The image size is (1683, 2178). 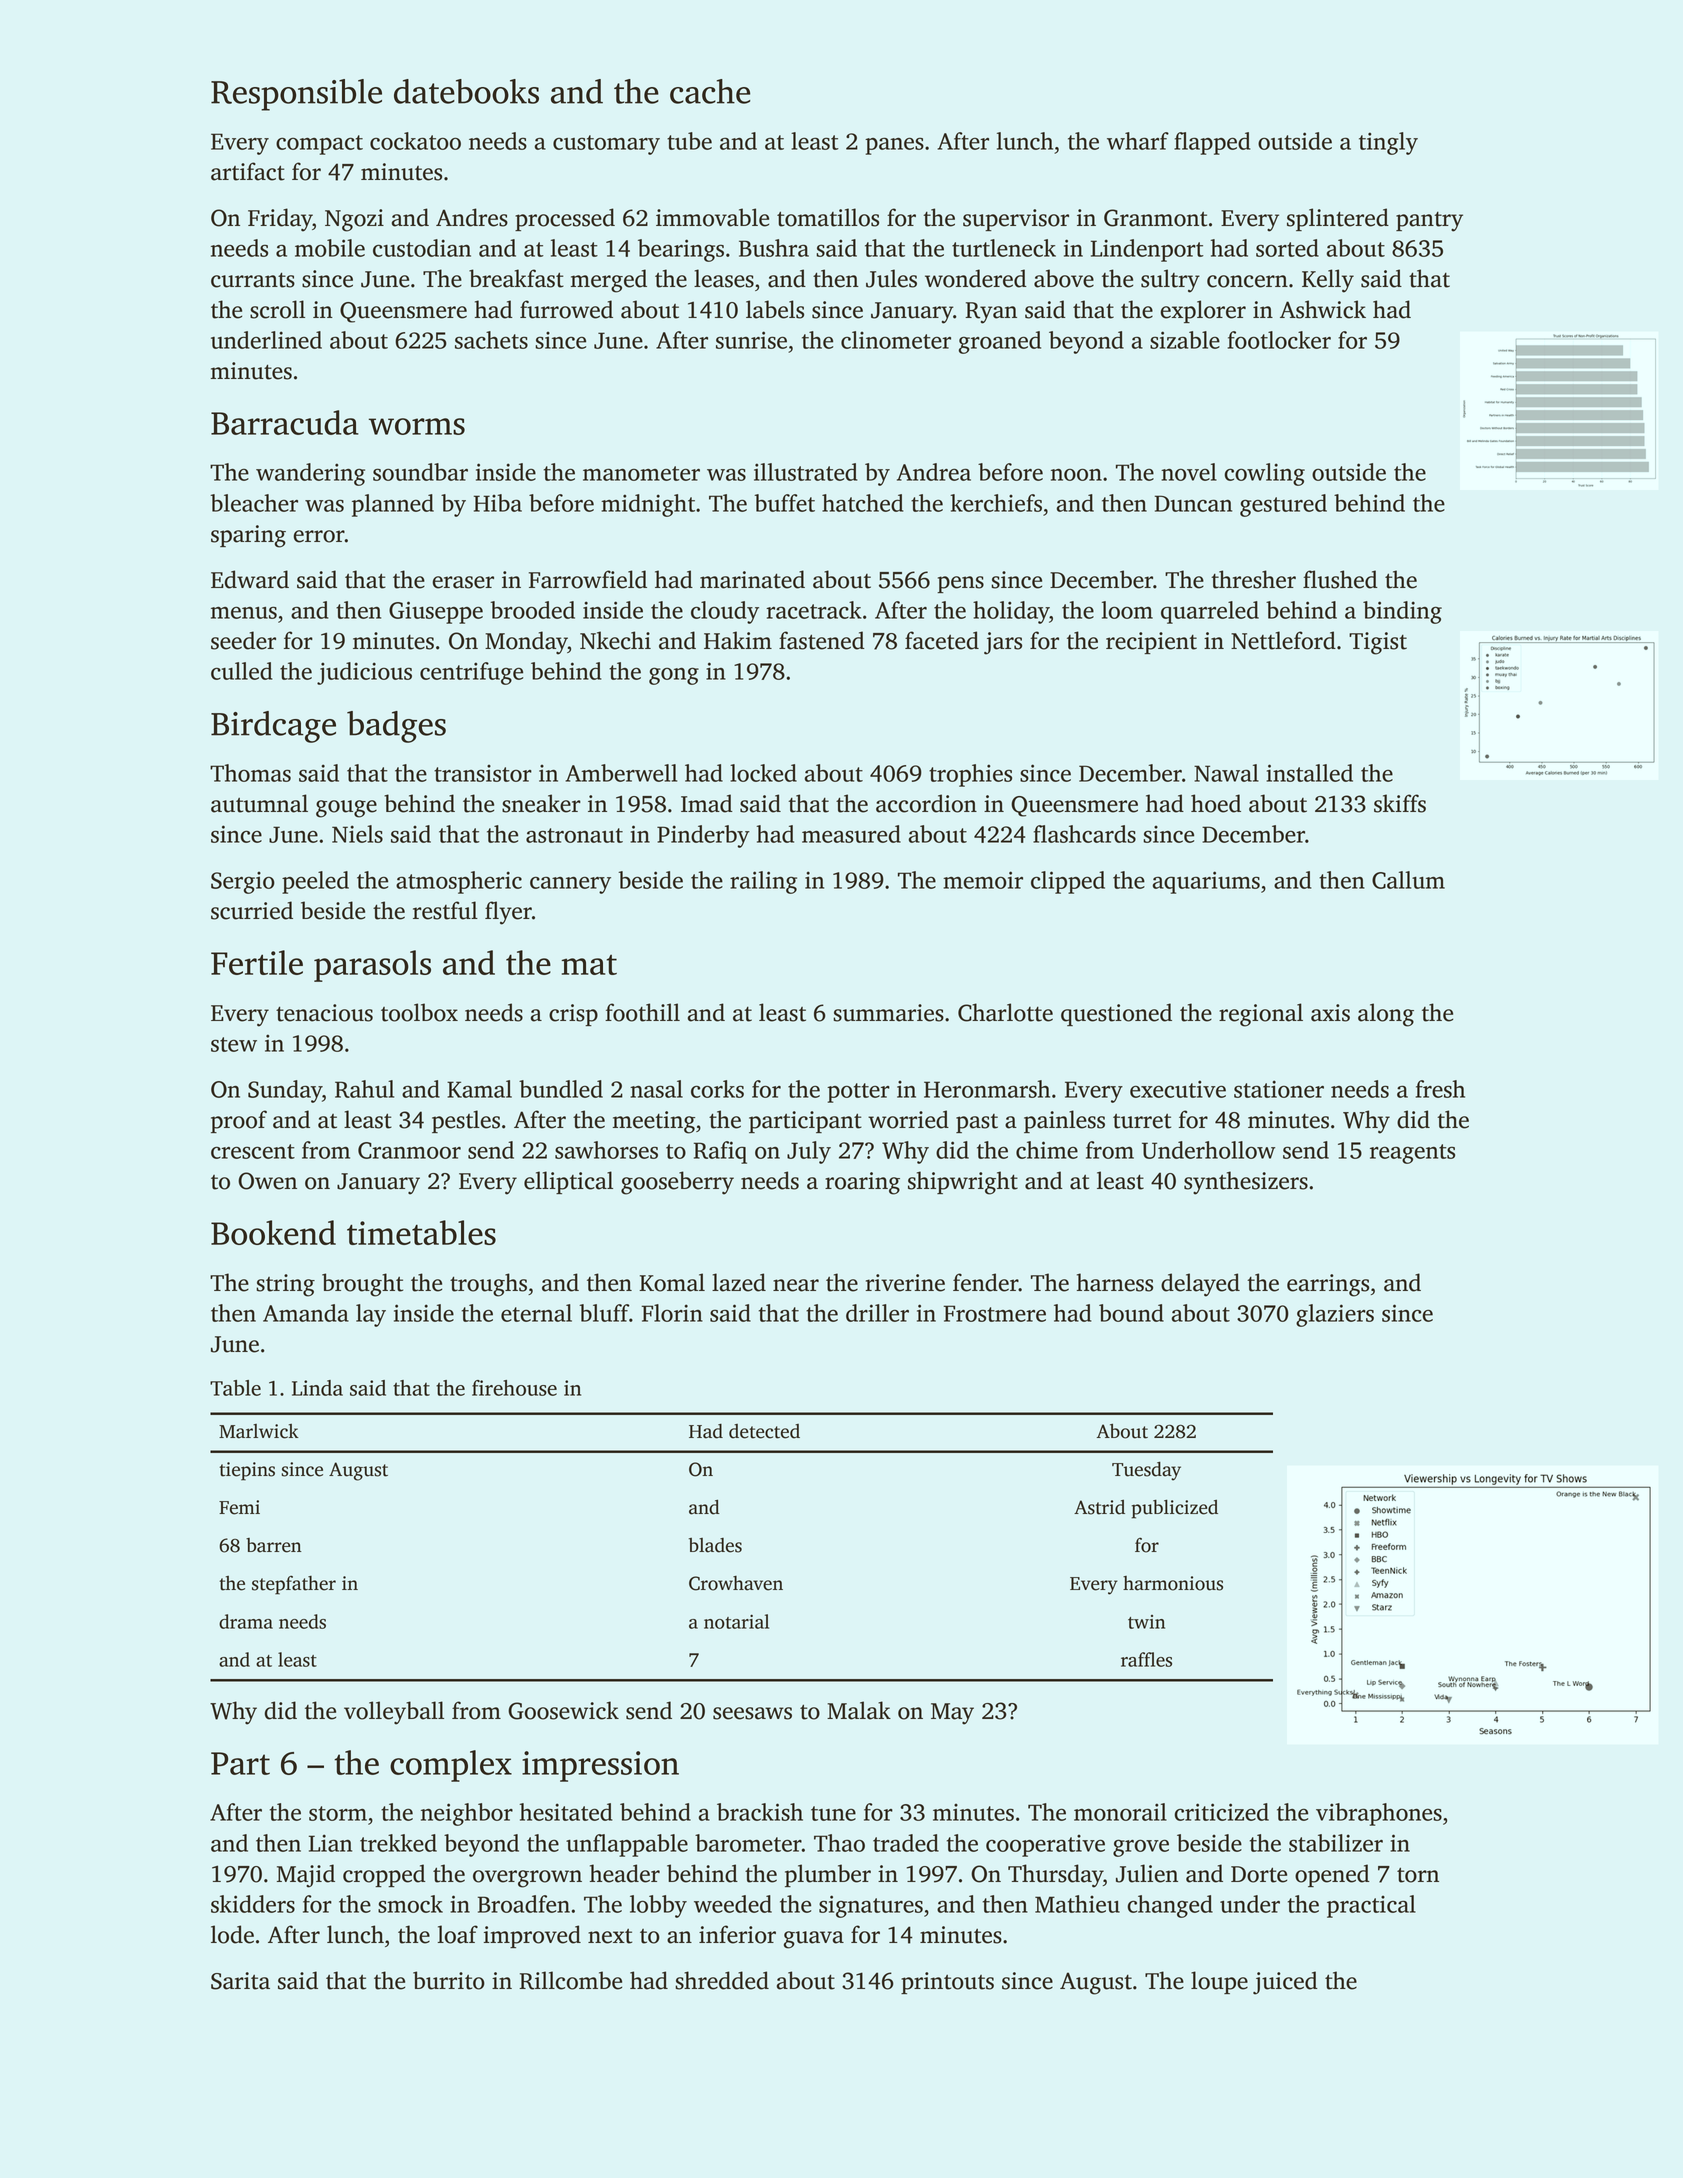 I want to click on fender, so click(x=986, y=1282).
